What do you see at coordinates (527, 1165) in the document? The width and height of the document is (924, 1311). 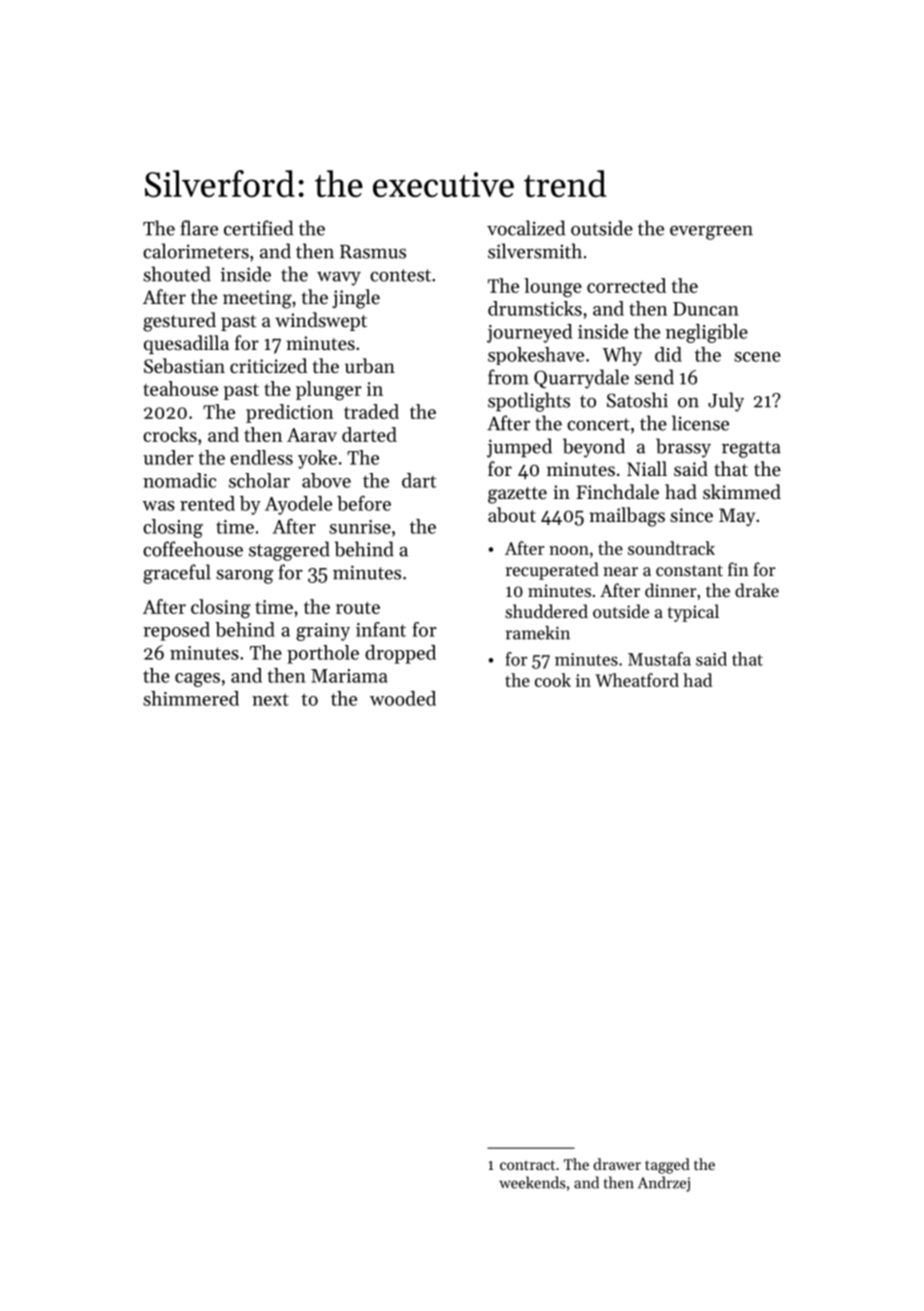 I see `contract` at bounding box center [527, 1165].
